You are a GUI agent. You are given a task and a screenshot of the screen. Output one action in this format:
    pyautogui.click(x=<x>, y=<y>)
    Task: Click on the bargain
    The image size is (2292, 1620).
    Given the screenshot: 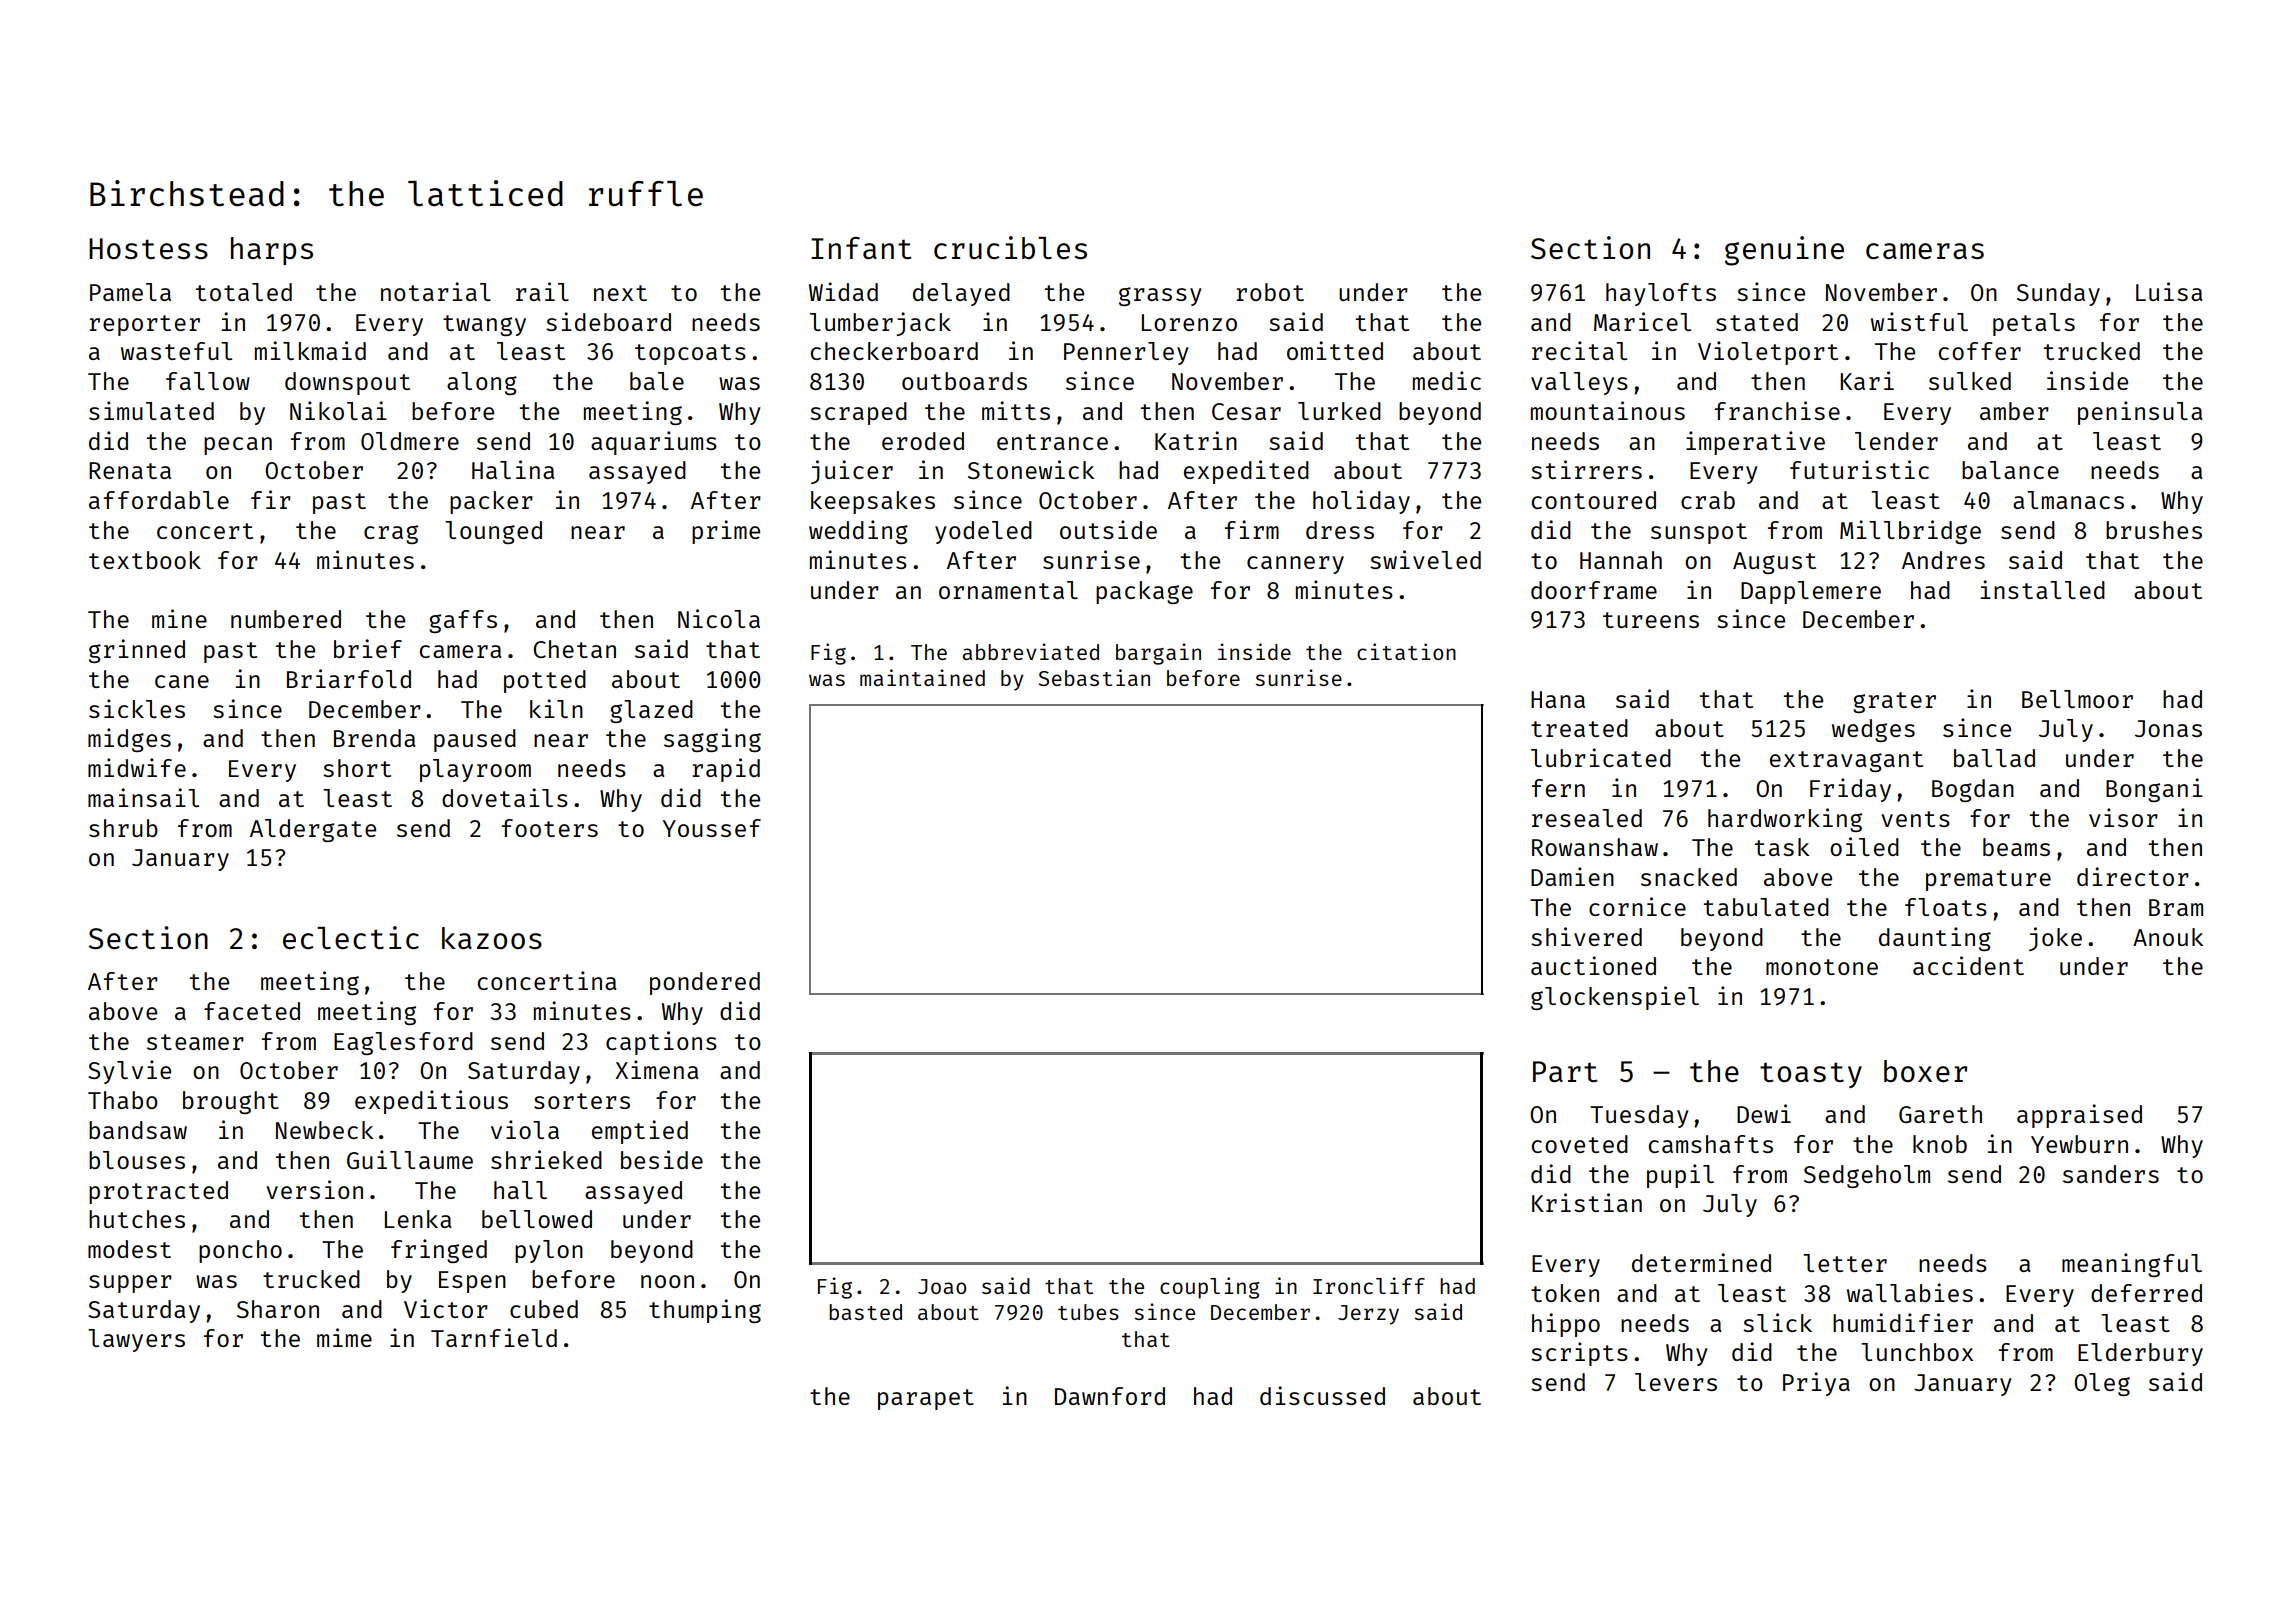 What is the action you would take?
    pyautogui.click(x=1158, y=654)
